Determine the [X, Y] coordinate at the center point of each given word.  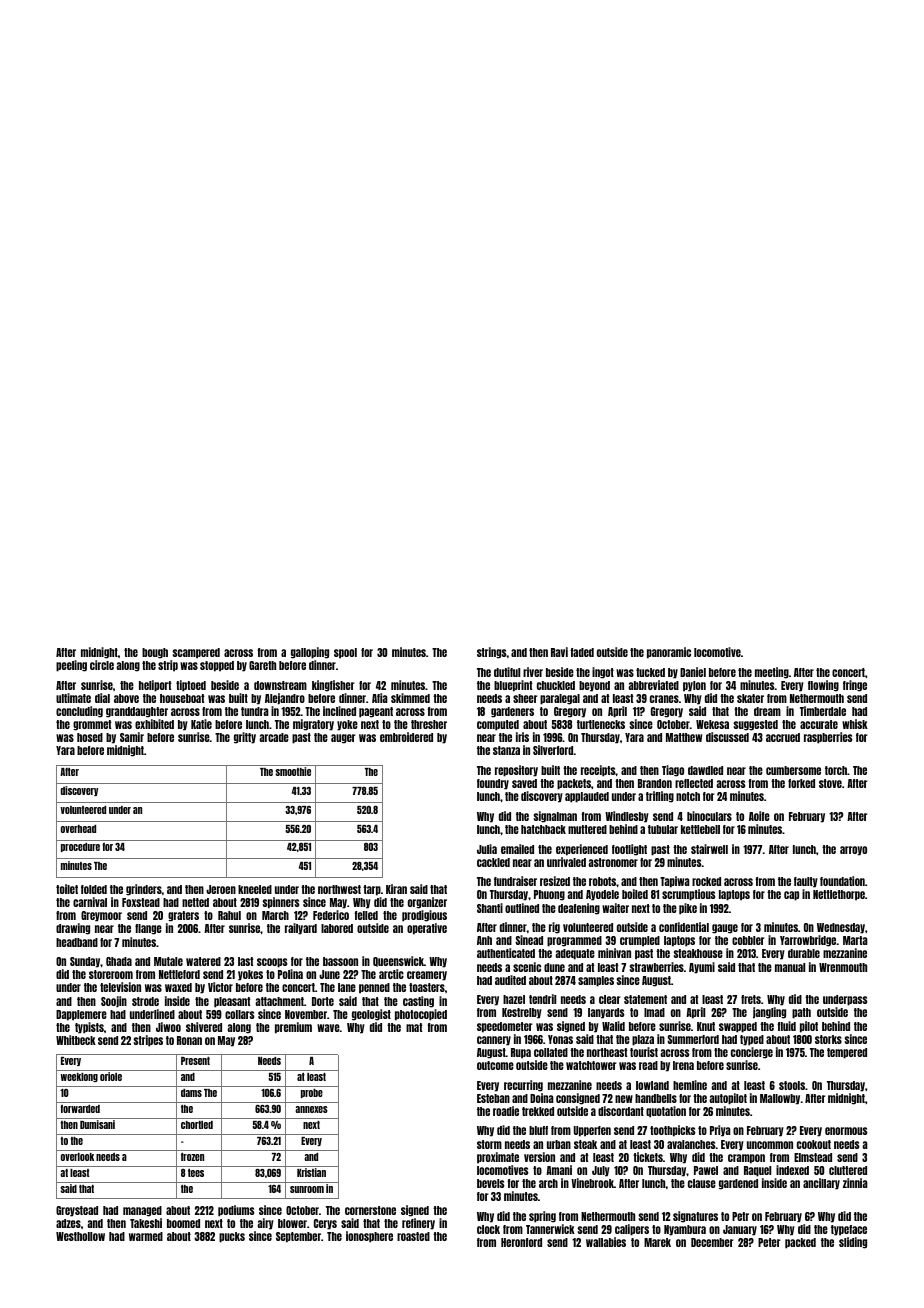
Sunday [85, 962]
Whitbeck [76, 1040]
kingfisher [333, 686]
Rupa [521, 1053]
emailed [517, 849]
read [648, 1065]
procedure [80, 847]
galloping [310, 653]
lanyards [606, 1013]
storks [828, 1039]
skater [750, 698]
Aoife [759, 816]
